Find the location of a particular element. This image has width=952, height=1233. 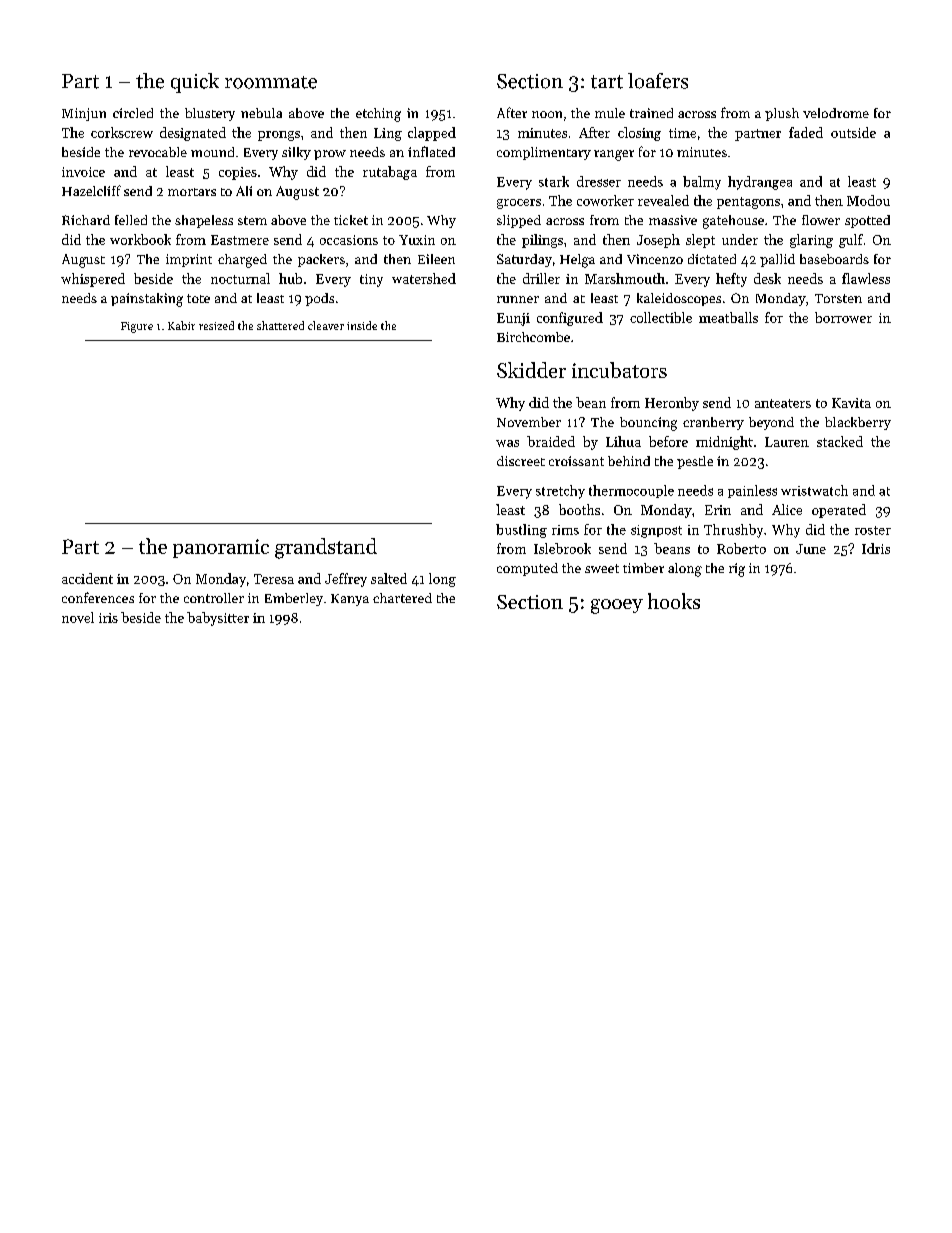

gatehouse is located at coordinates (733, 222).
